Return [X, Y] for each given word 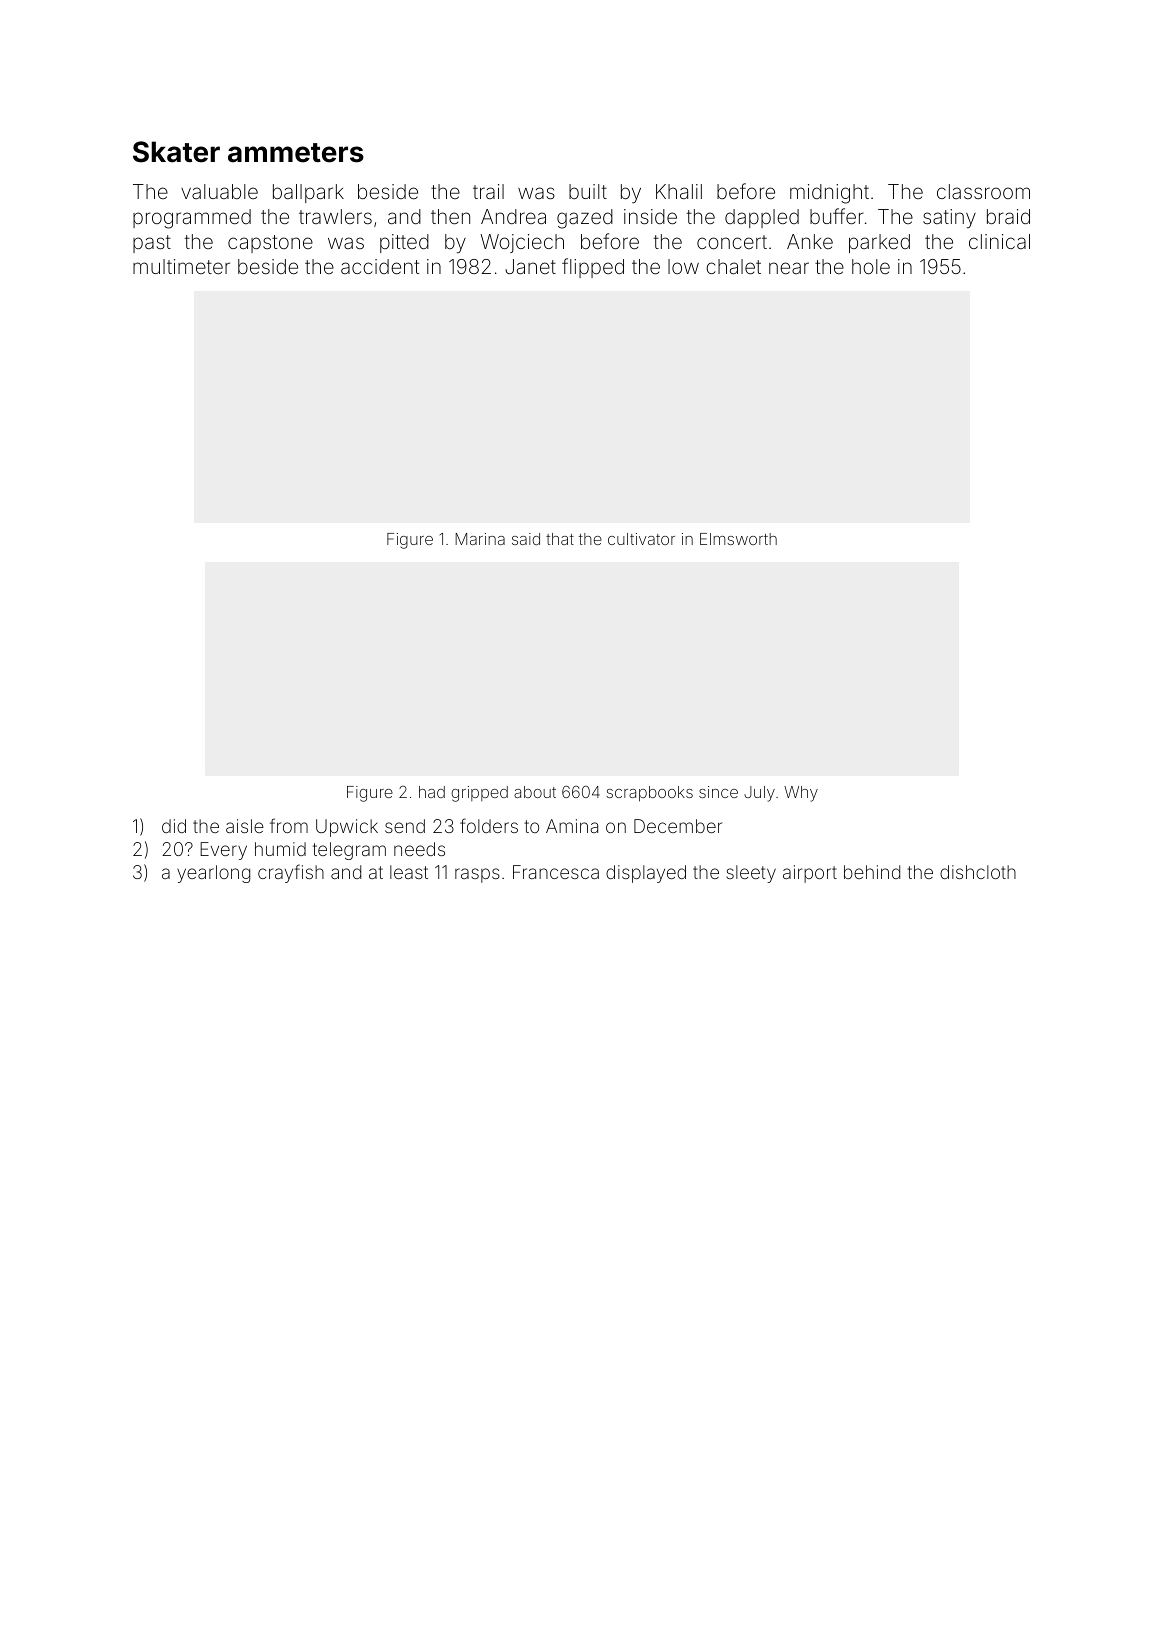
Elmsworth [738, 539]
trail [488, 191]
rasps [477, 875]
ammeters [296, 153]
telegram [349, 851]
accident [380, 266]
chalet [733, 266]
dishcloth [978, 872]
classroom [983, 191]
